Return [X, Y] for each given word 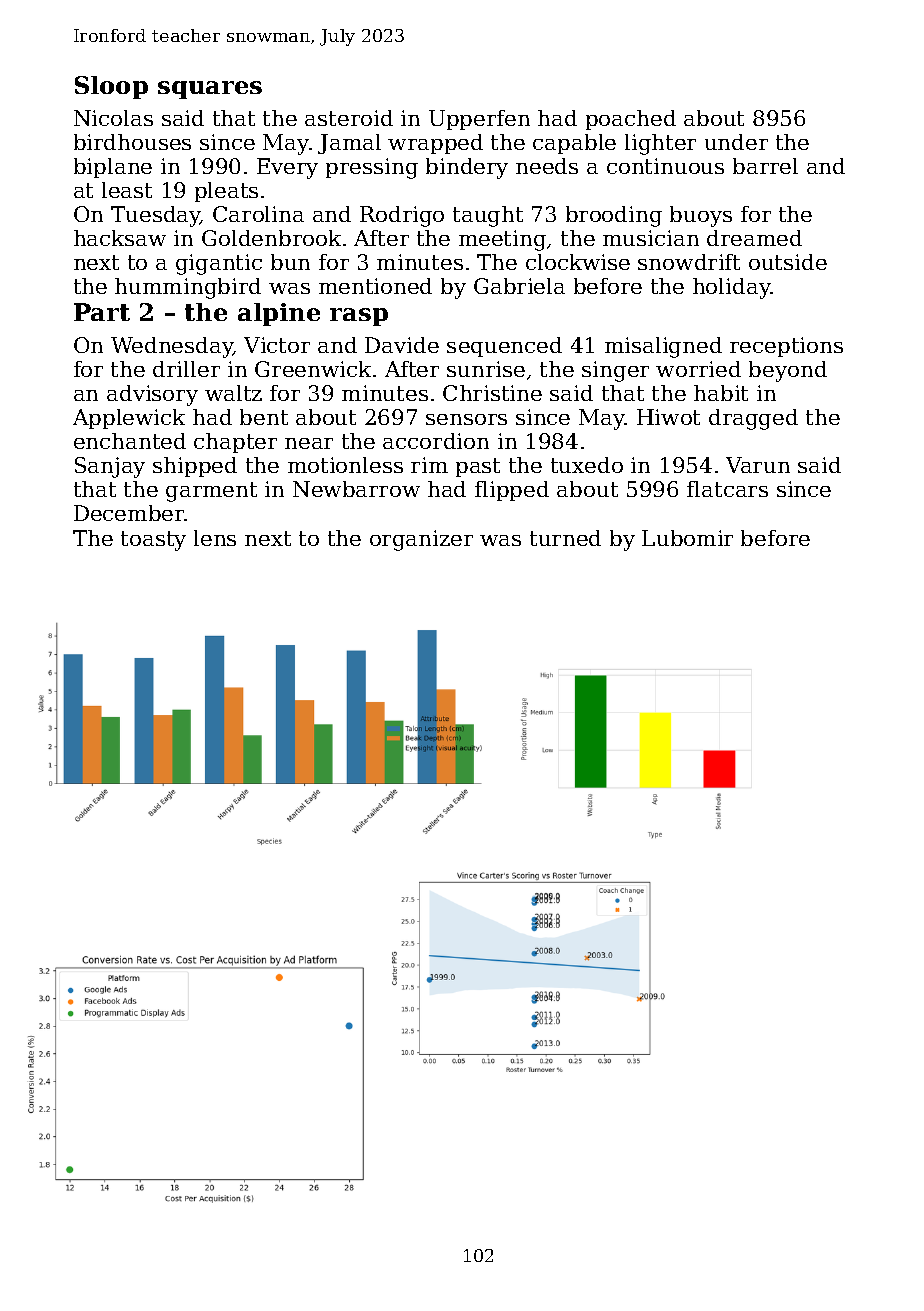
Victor [277, 345]
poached [631, 120]
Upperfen [479, 120]
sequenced [504, 347]
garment [211, 492]
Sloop [111, 87]
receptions [786, 347]
